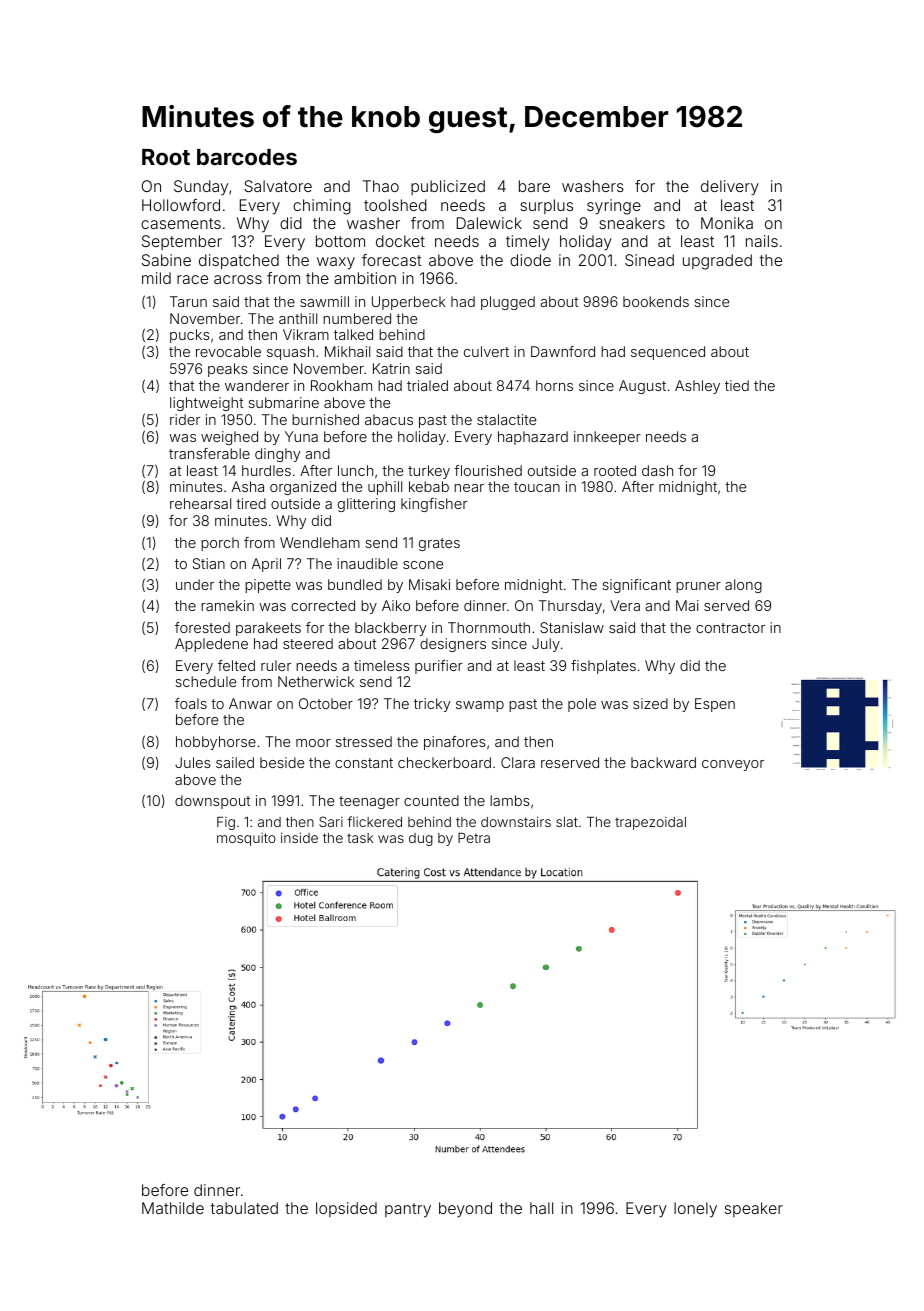 Image resolution: width=924 pixels, height=1311 pixels. What do you see at coordinates (189, 336) in the screenshot?
I see `pucks` at bounding box center [189, 336].
